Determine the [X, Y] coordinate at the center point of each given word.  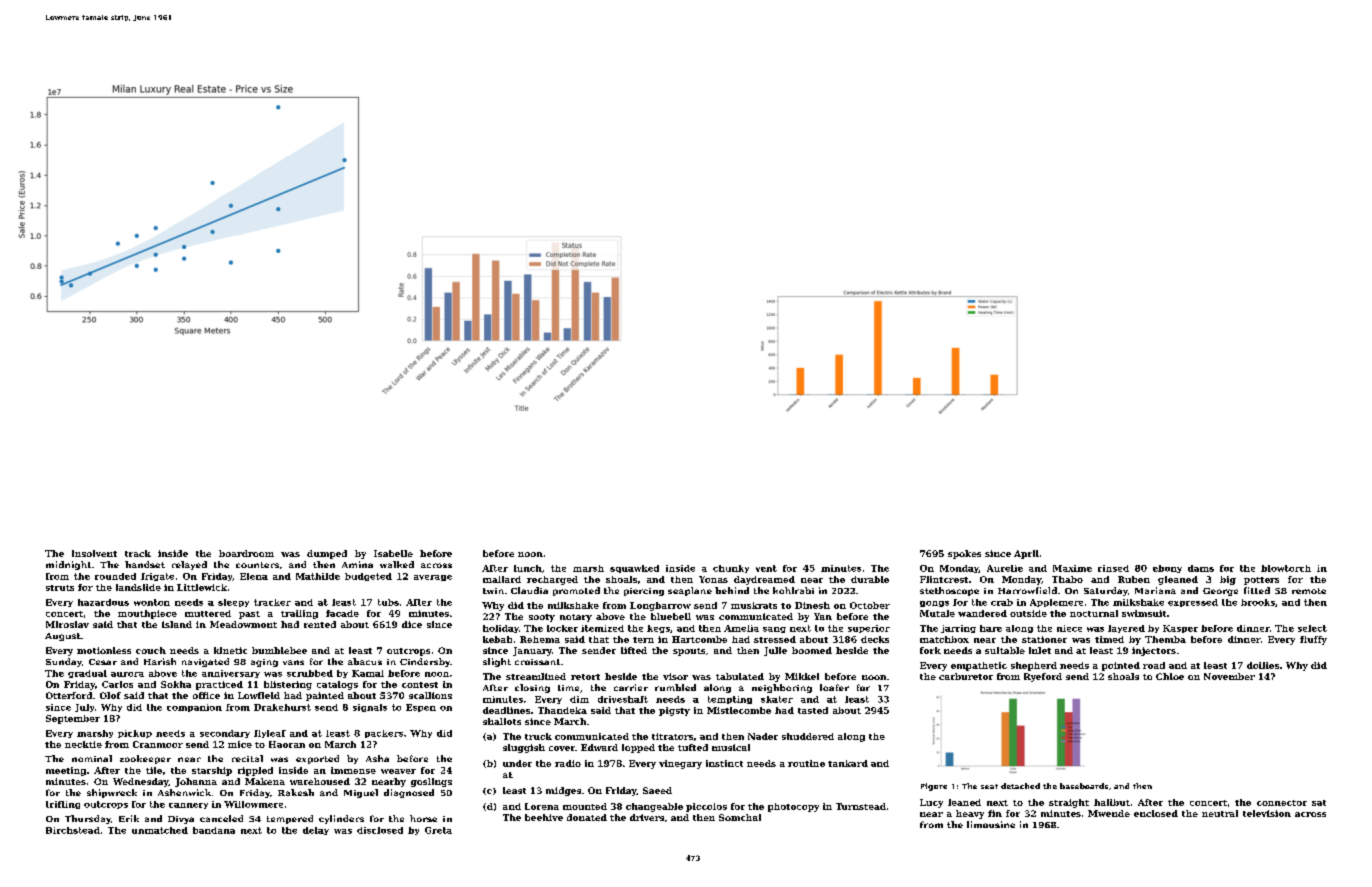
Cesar [103, 662]
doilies [1263, 665]
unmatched [160, 830]
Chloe [1170, 676]
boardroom [246, 553]
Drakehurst [282, 707]
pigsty [674, 711]
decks [875, 639]
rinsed [1113, 568]
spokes [964, 554]
